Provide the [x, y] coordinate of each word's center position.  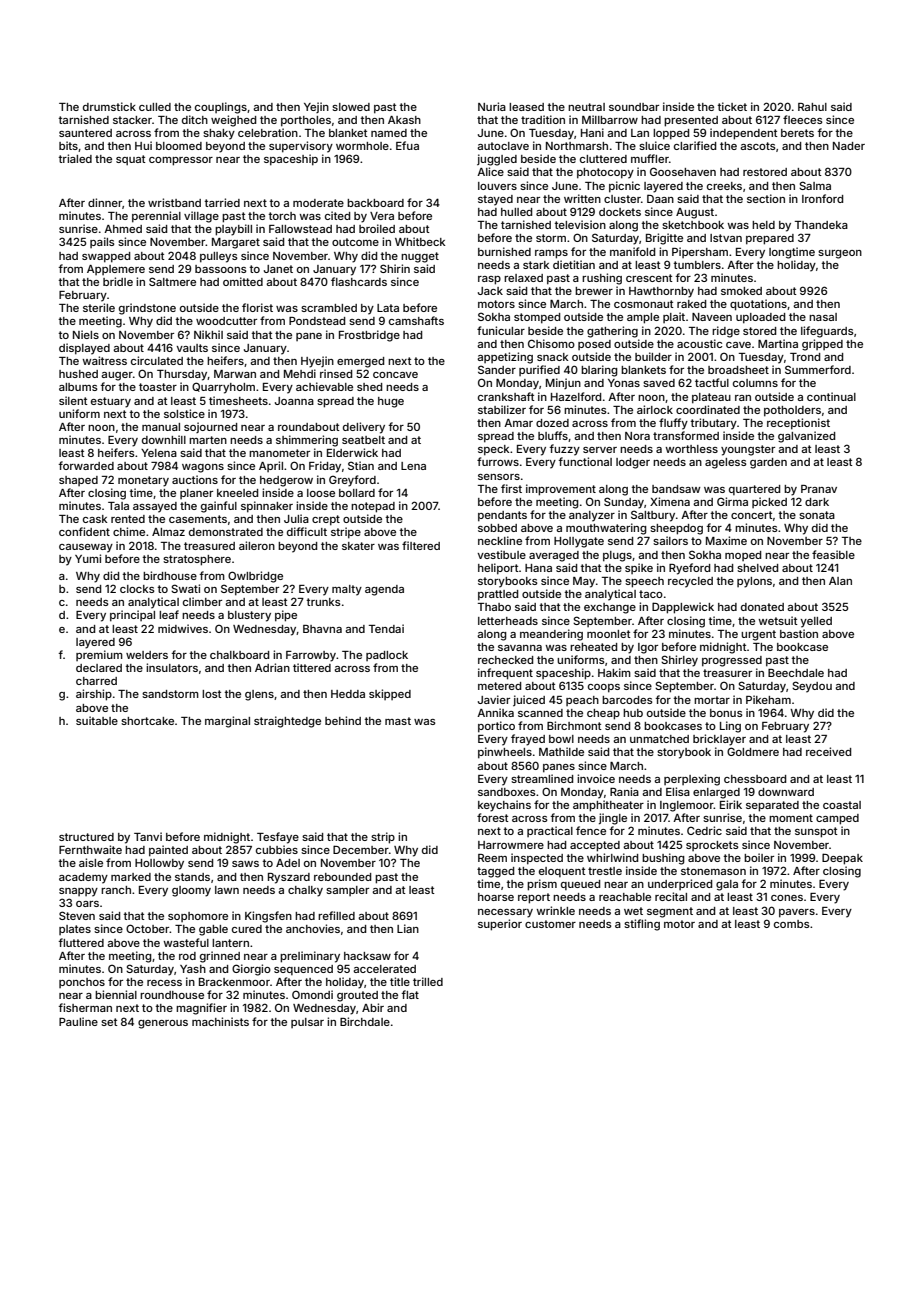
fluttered [81, 942]
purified [539, 370]
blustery [249, 616]
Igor [648, 648]
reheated [593, 647]
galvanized [806, 437]
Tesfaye [278, 838]
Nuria [492, 106]
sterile [99, 307]
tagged [495, 872]
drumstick [109, 106]
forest [493, 817]
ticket [732, 106]
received [828, 751]
